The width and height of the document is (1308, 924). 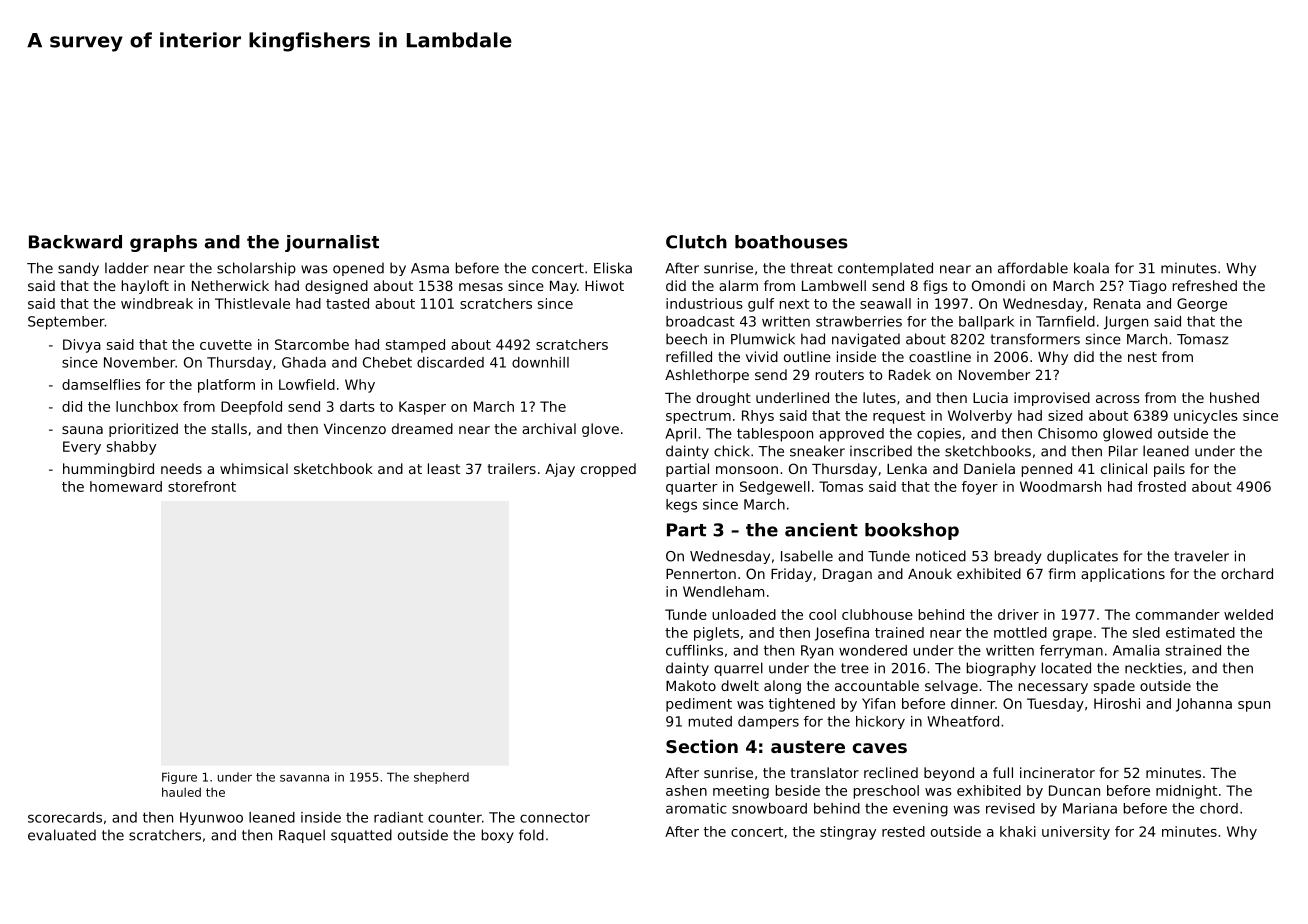 What do you see at coordinates (179, 778) in the document?
I see `Figure` at bounding box center [179, 778].
